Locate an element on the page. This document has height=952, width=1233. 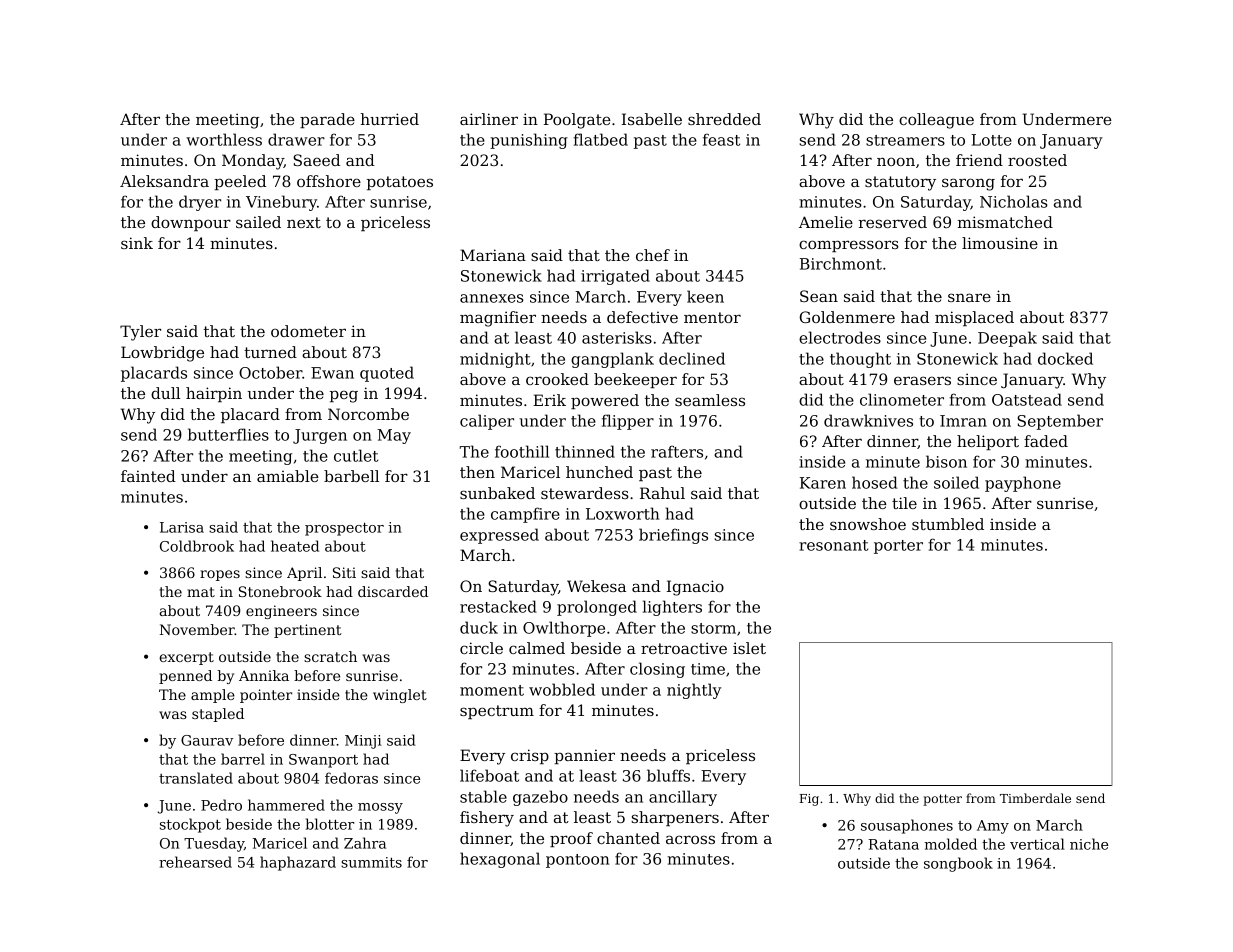
roosted is located at coordinates (1037, 160).
